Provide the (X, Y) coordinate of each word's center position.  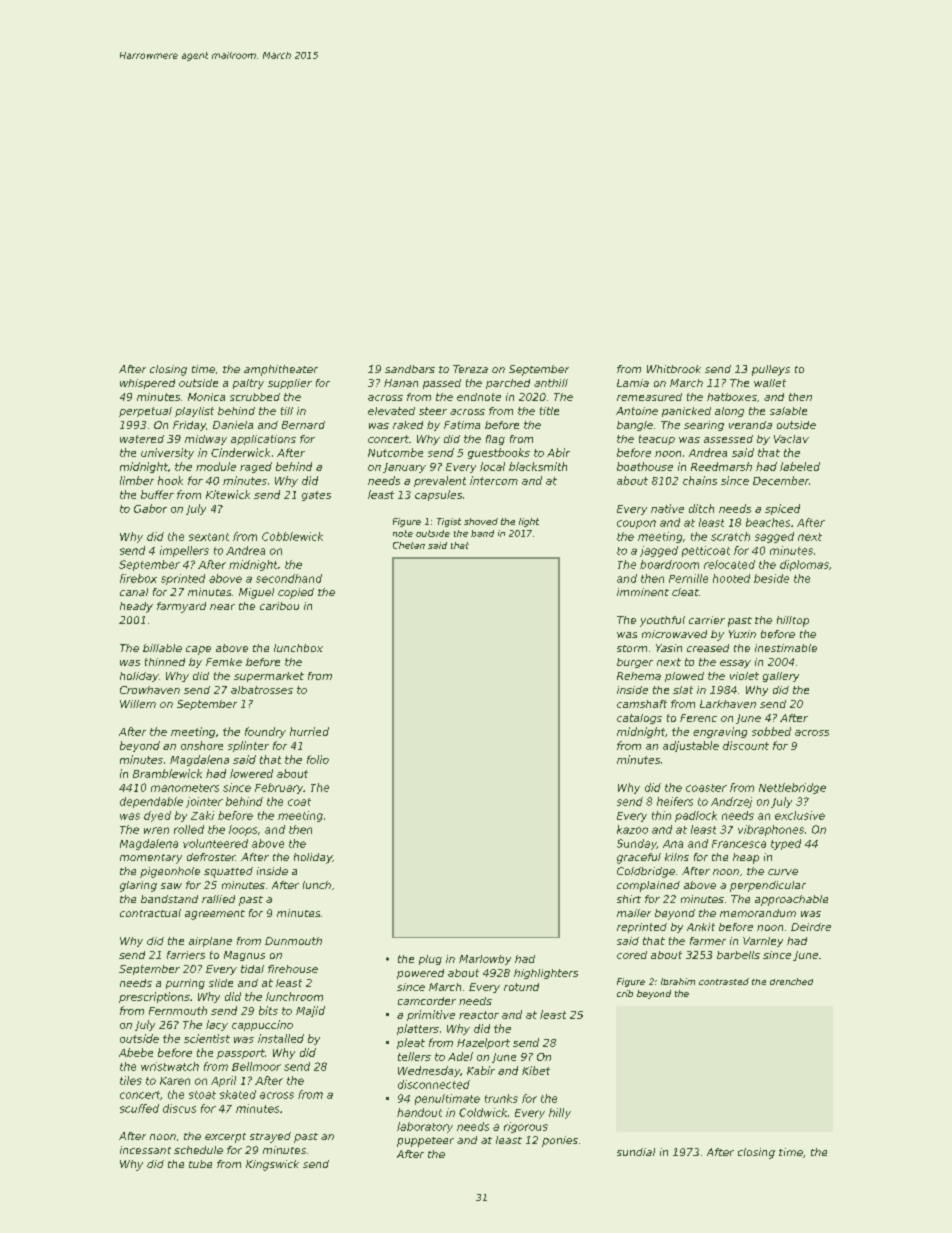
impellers (184, 551)
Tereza (470, 369)
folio (318, 759)
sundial (636, 1152)
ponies (560, 1141)
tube (200, 1164)
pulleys (771, 370)
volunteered (215, 843)
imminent (643, 592)
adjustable (691, 746)
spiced (782, 509)
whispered (147, 384)
